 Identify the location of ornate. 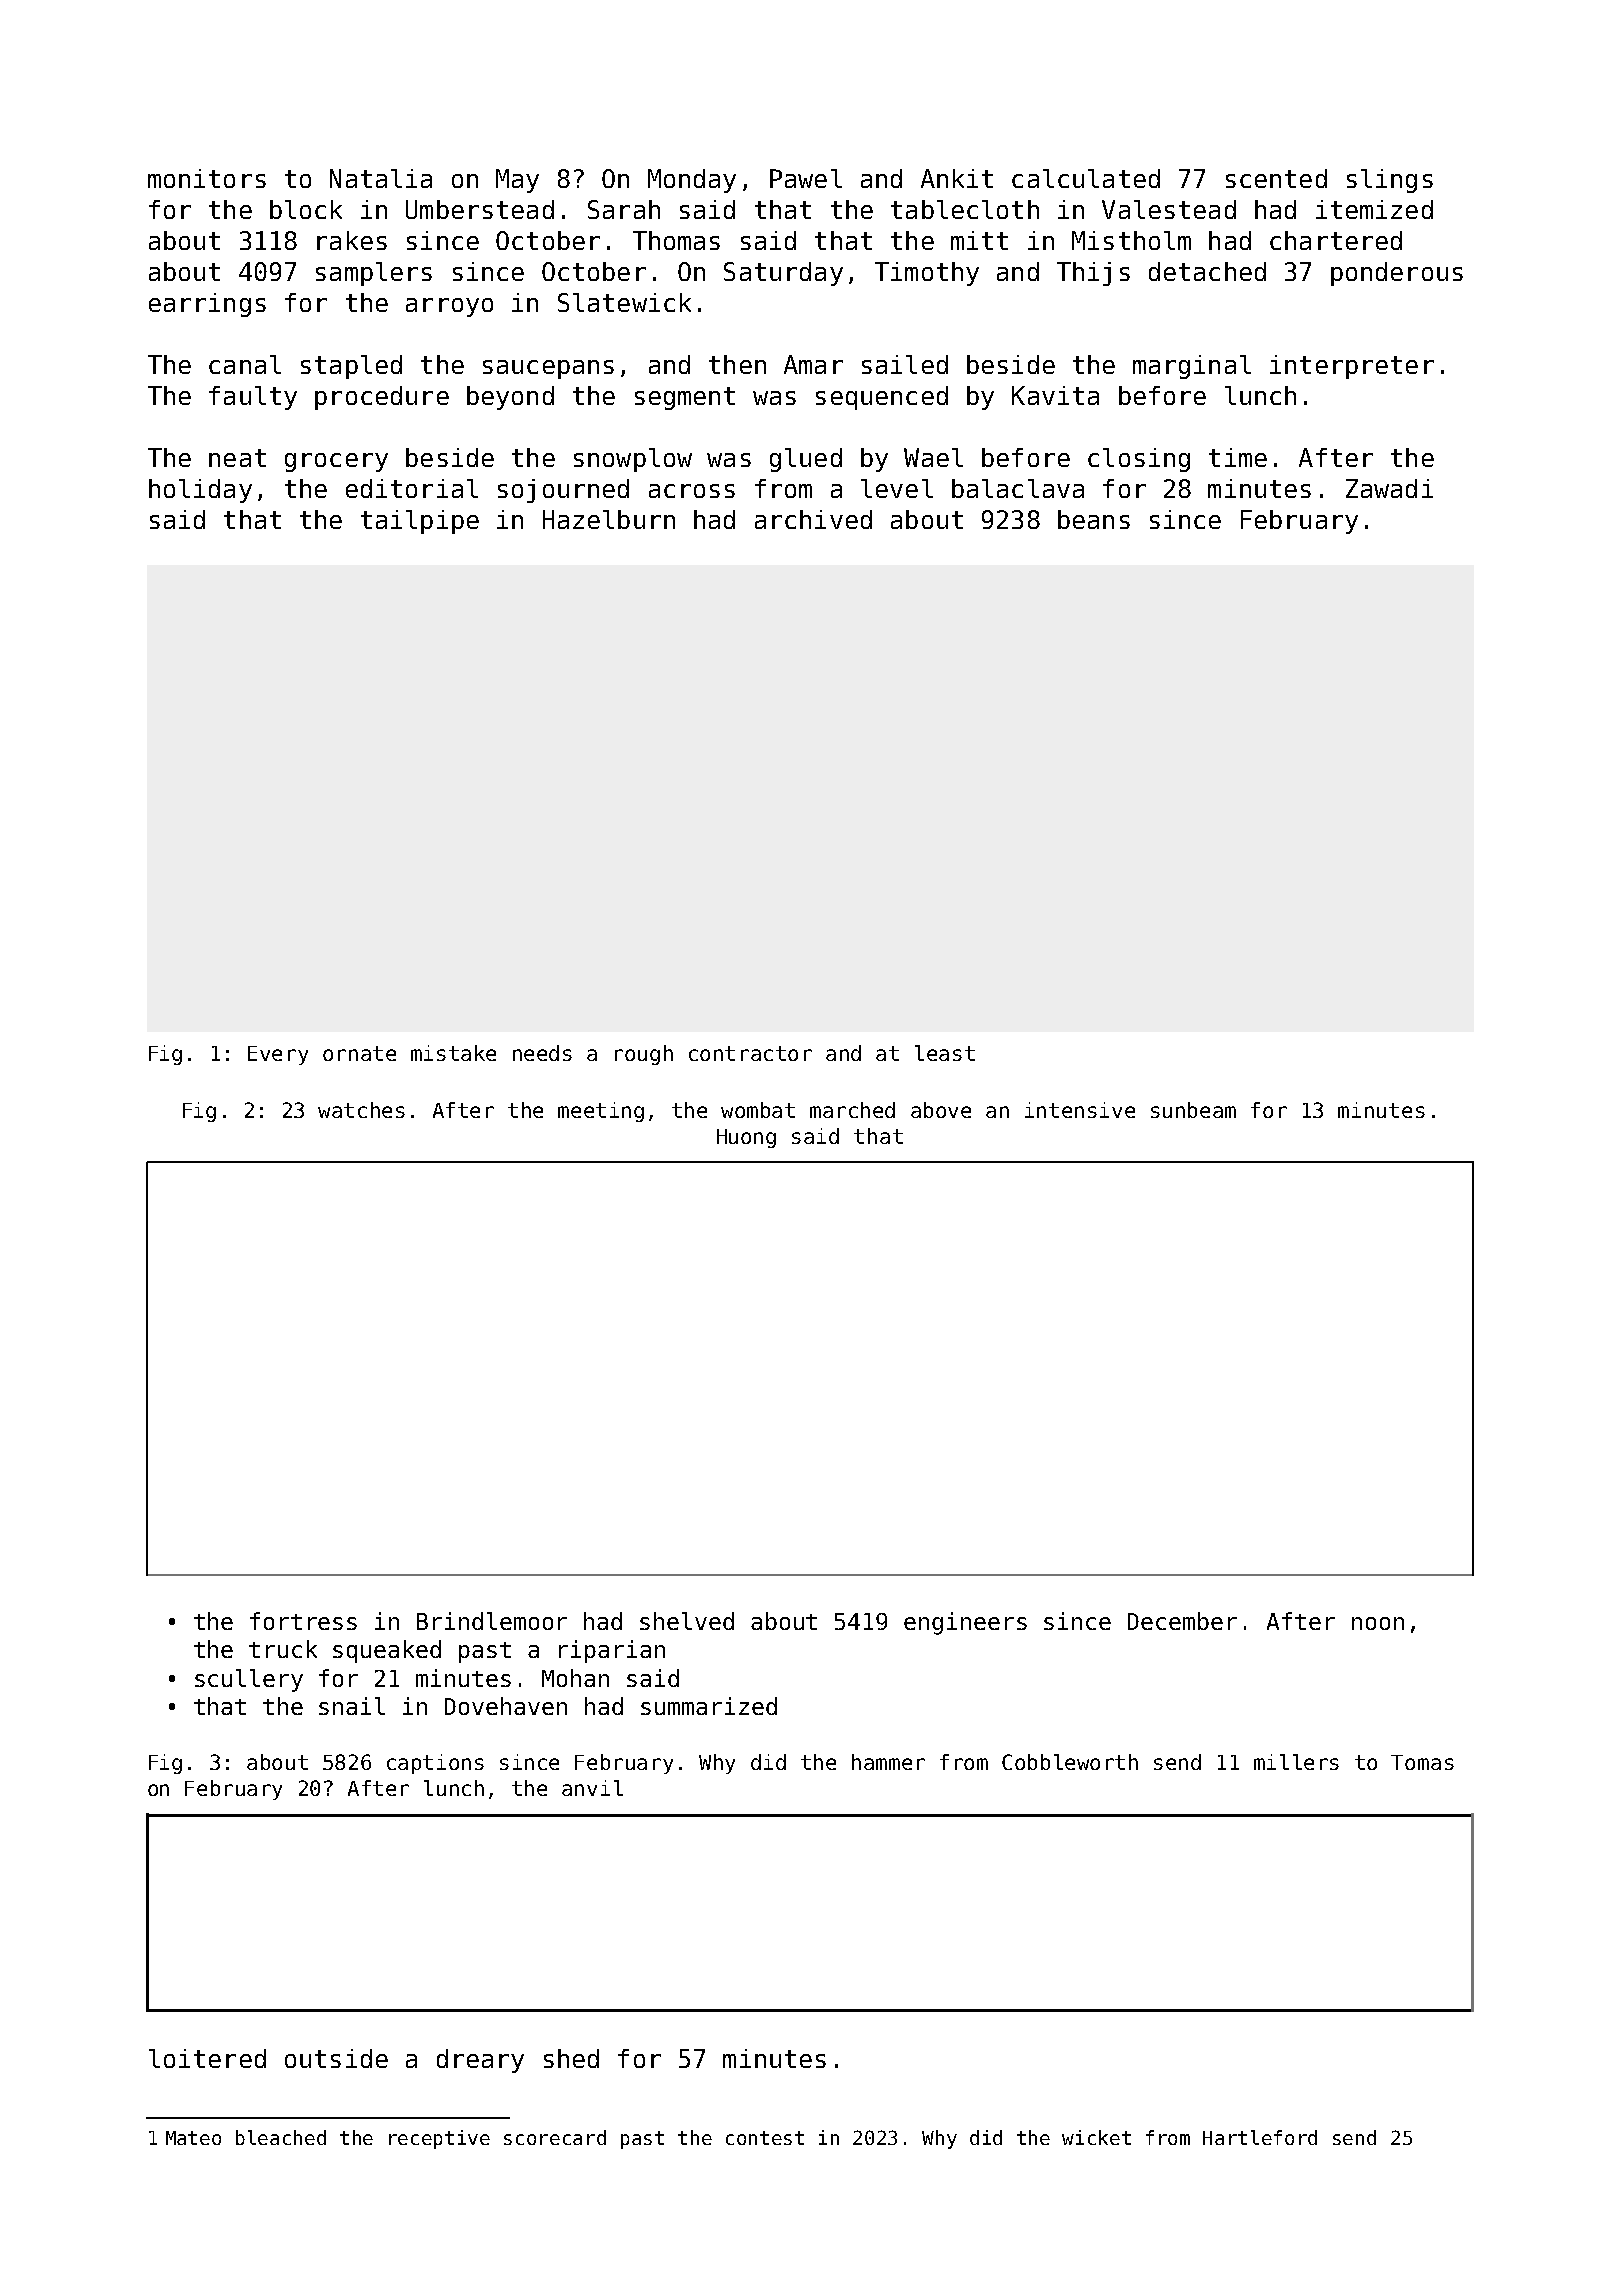
(359, 1053).
